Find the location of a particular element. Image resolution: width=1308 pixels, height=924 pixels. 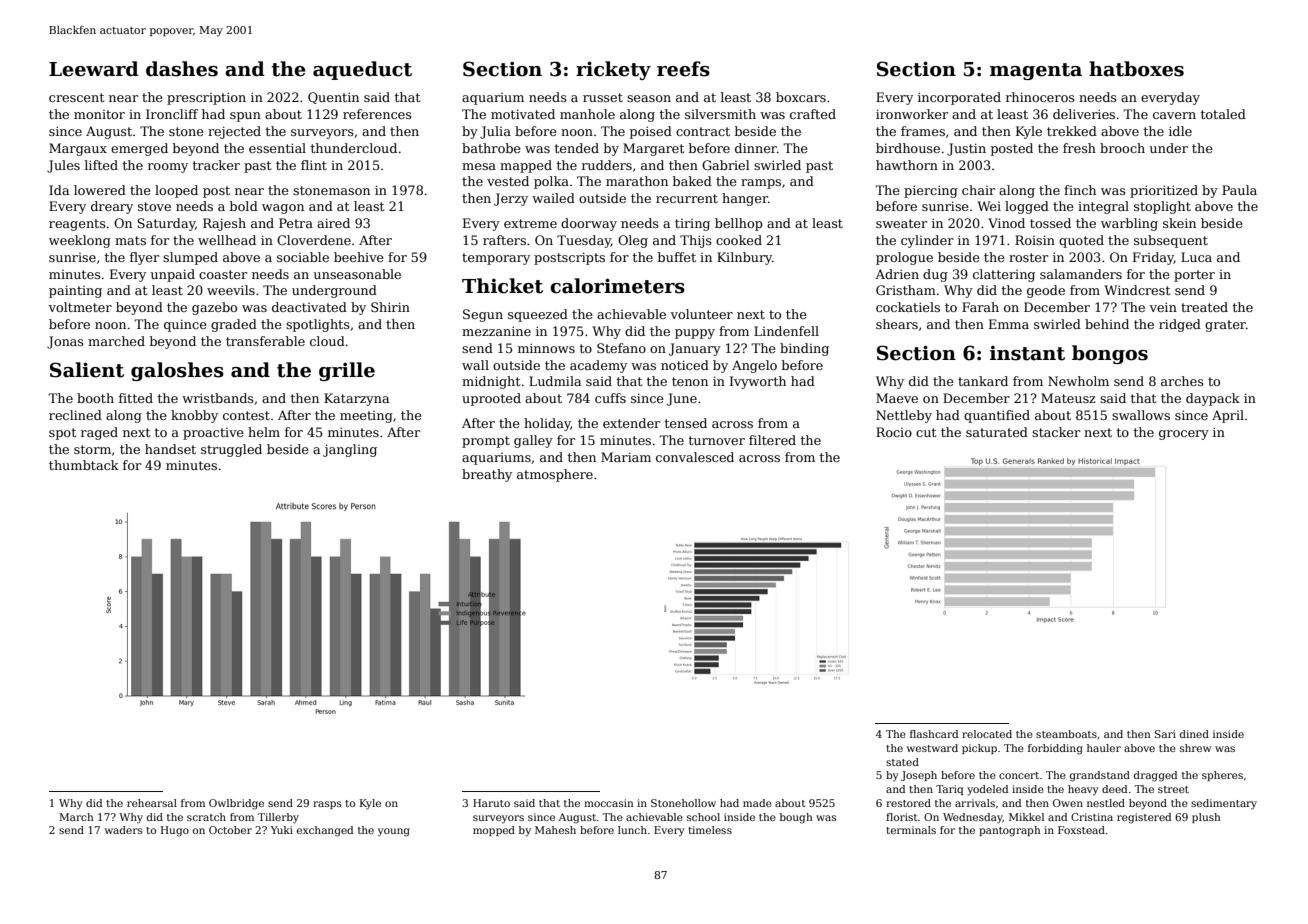

arches is located at coordinates (1182, 381).
